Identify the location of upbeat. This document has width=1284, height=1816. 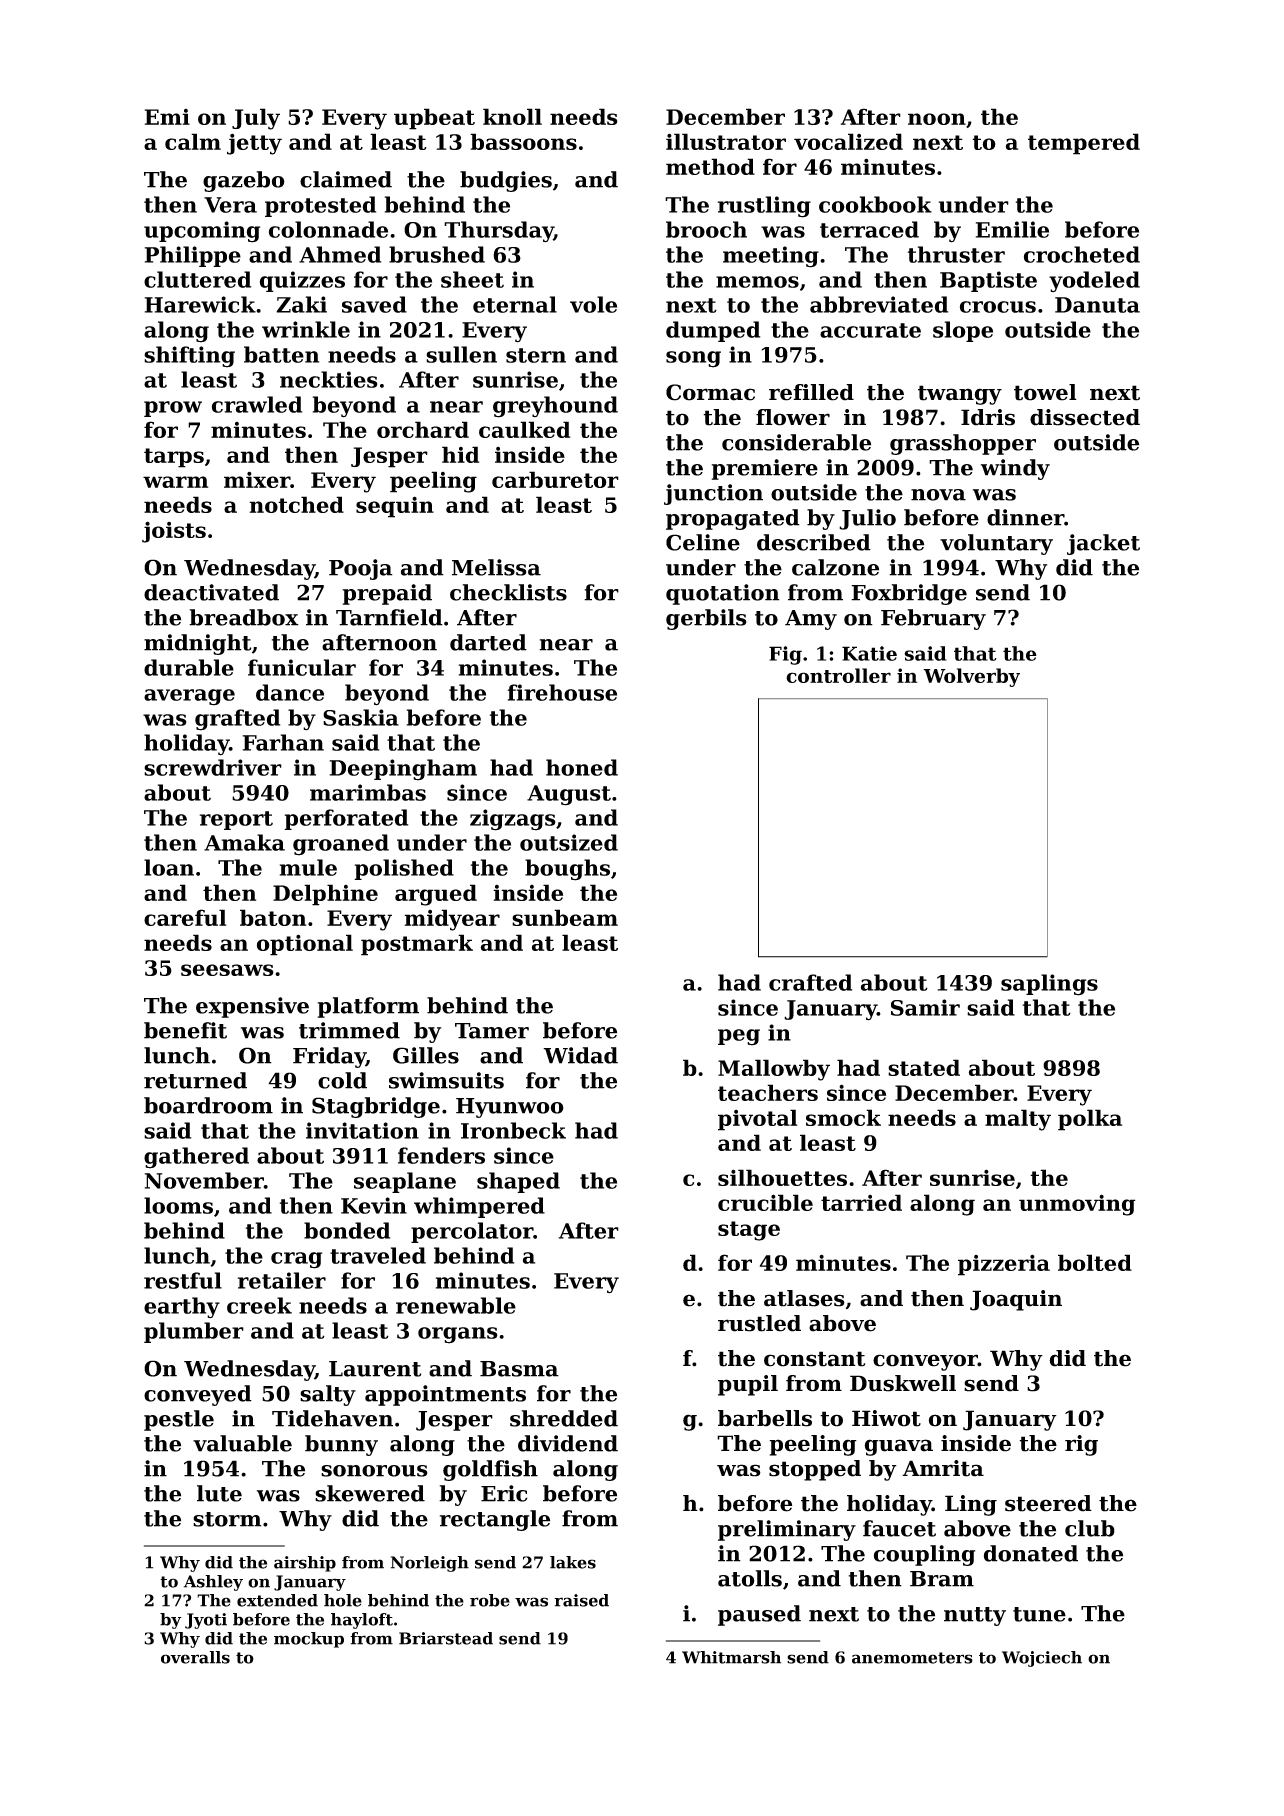
(434, 119).
